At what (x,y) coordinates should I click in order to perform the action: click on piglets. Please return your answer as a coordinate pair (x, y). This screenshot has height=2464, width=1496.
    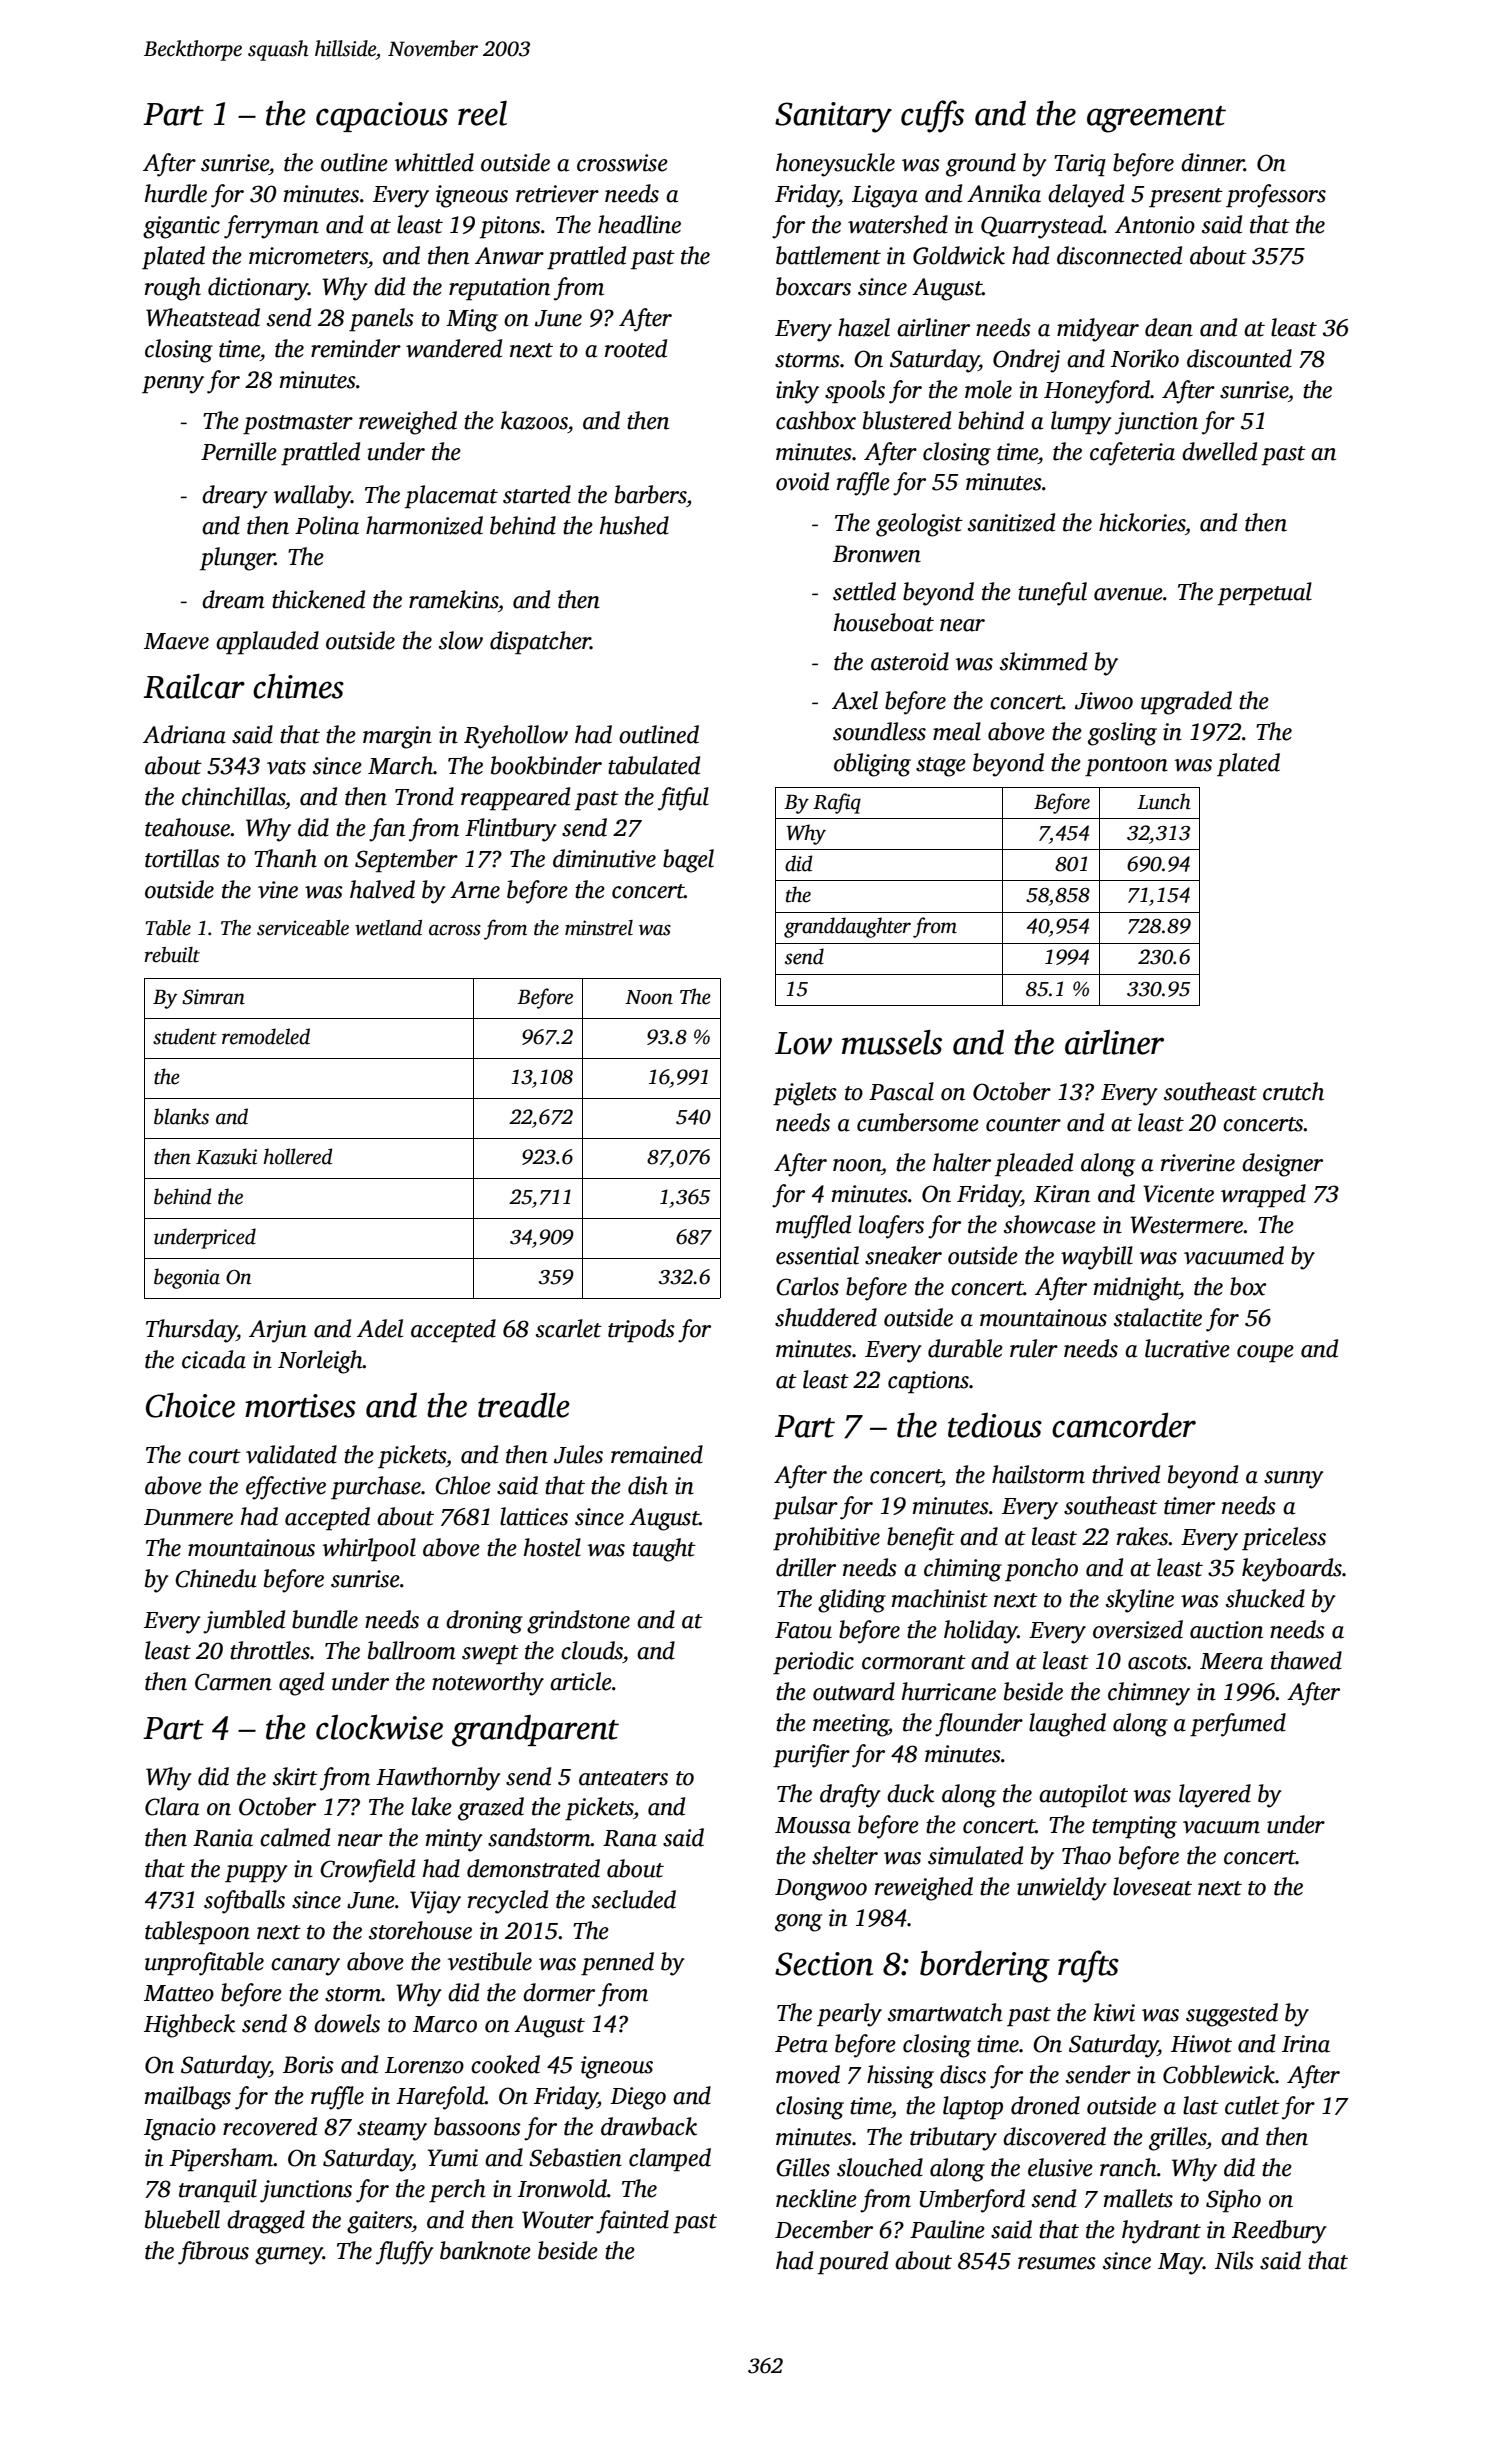
    Looking at the image, I should click on (805, 1094).
